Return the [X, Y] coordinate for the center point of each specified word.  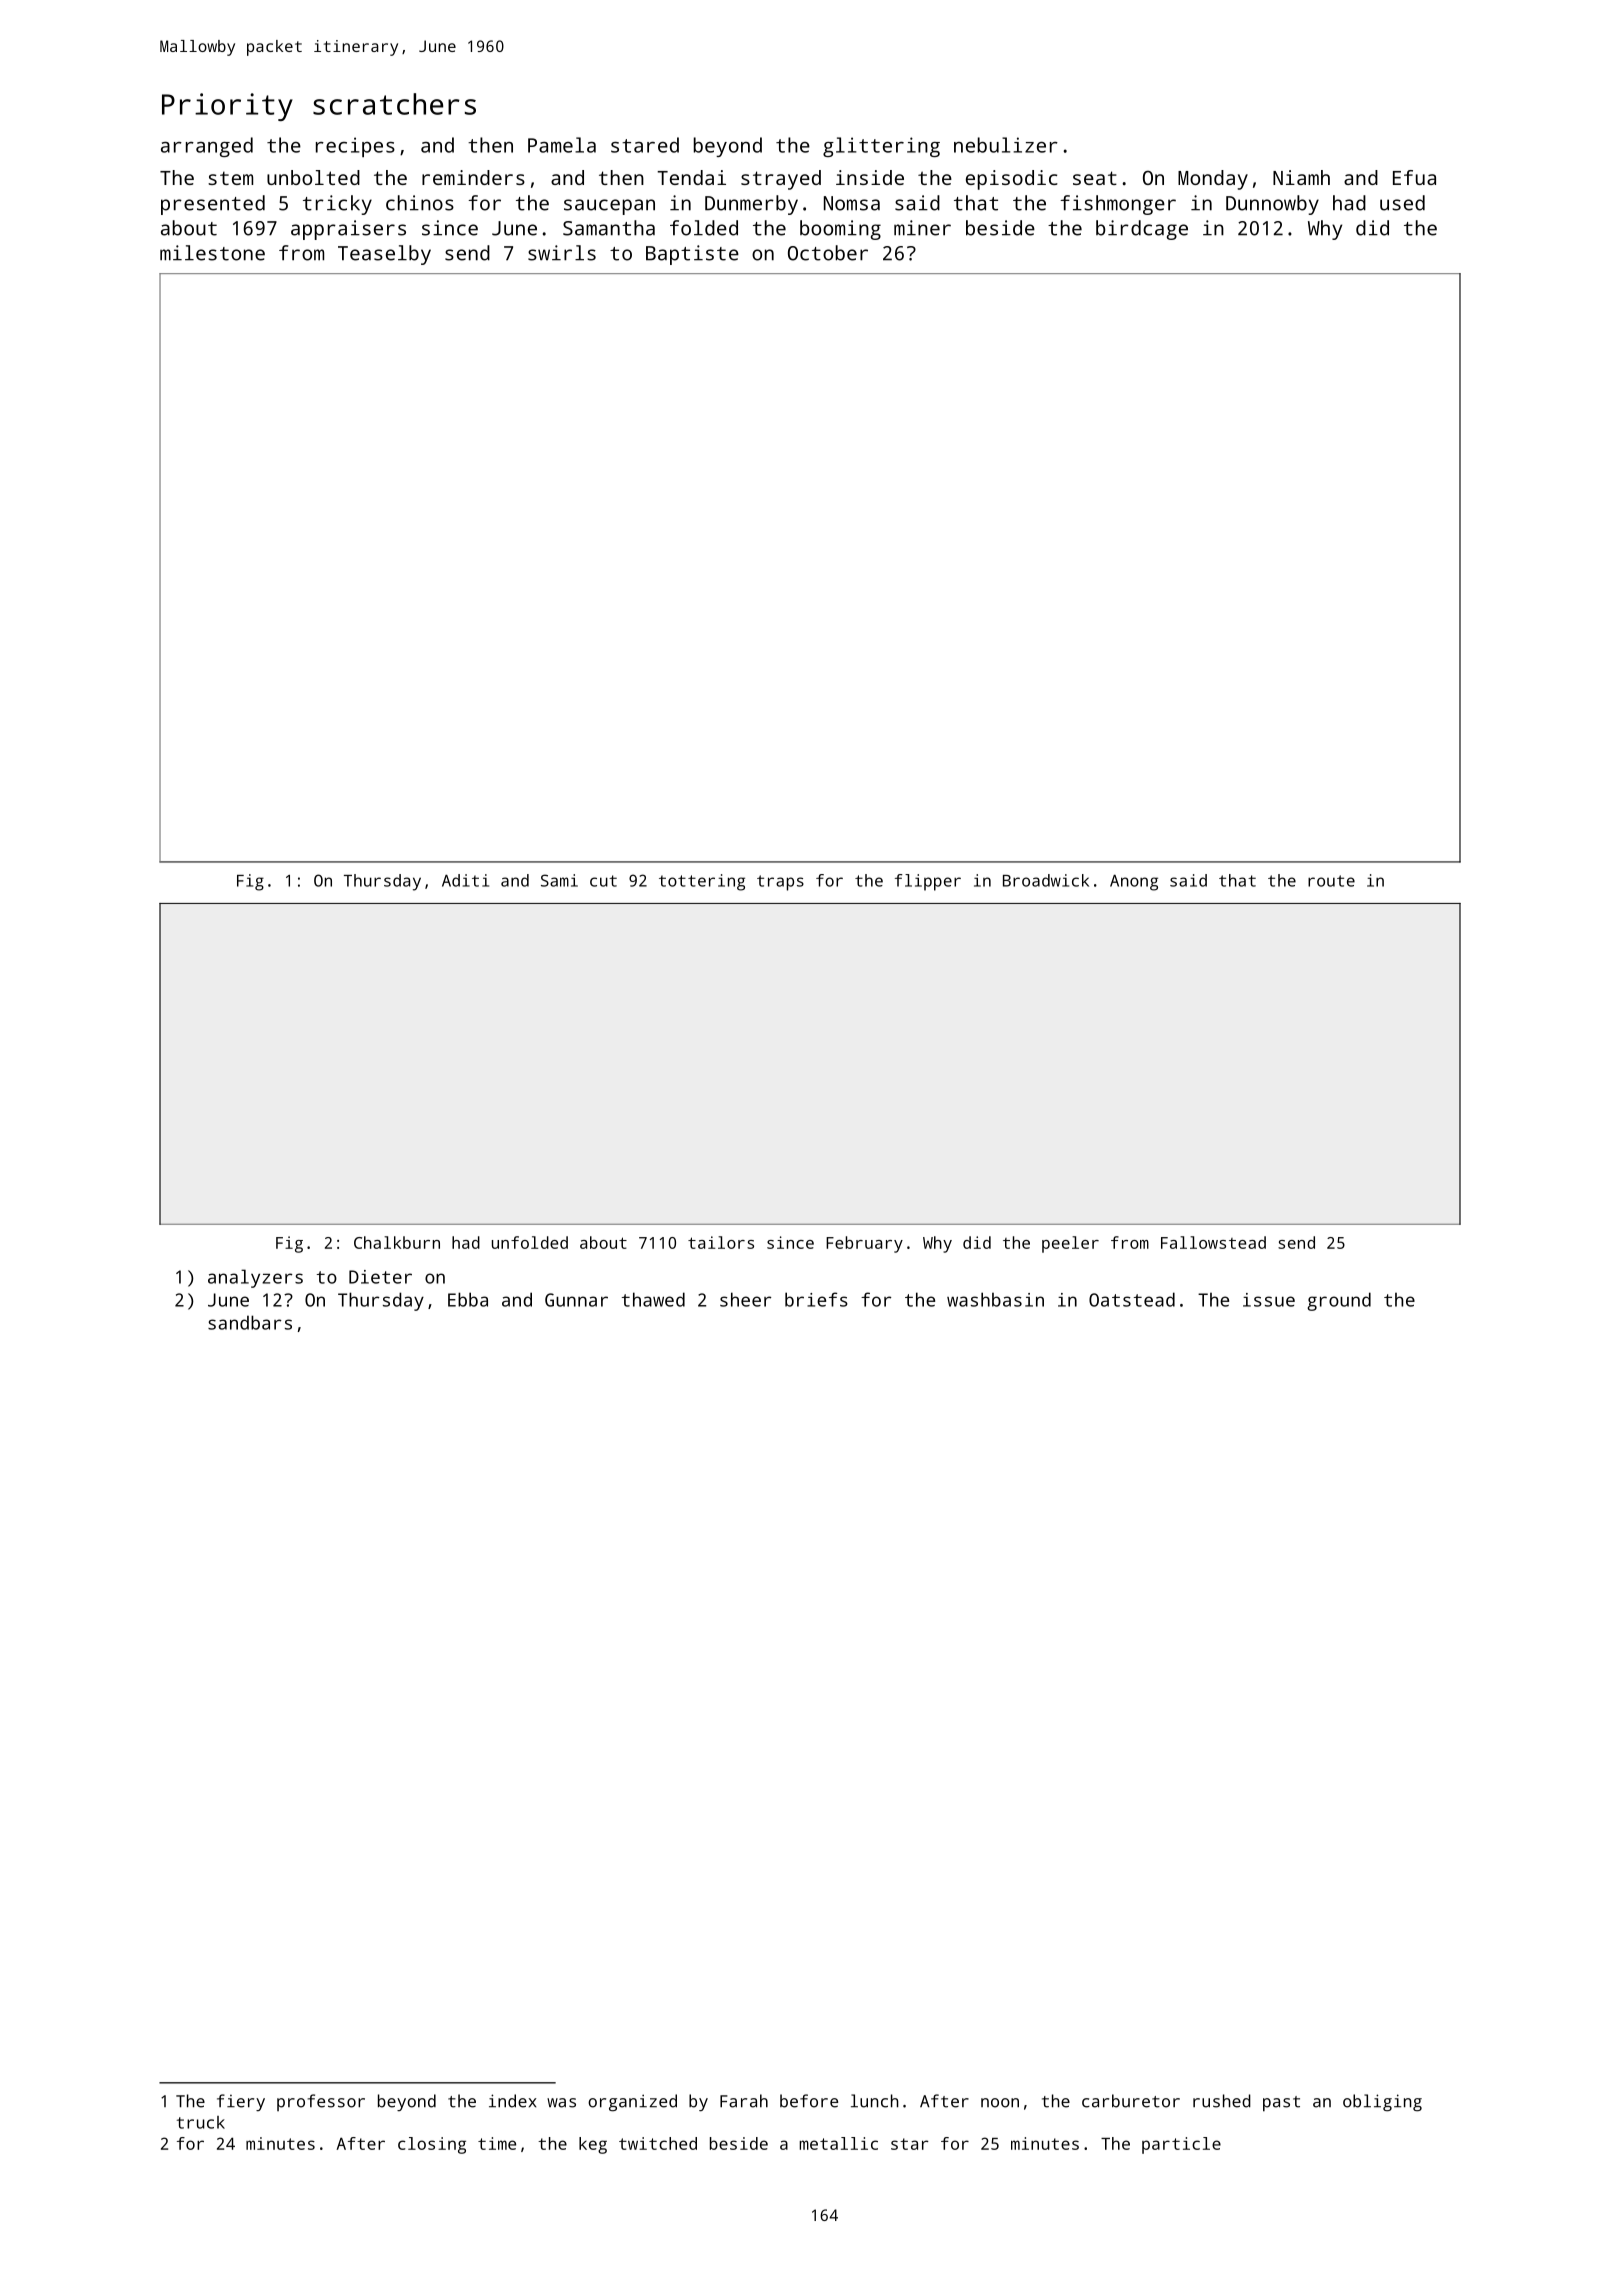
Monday [1213, 180]
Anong [1134, 882]
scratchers [394, 104]
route [1331, 881]
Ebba [468, 1299]
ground [1339, 1301]
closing [432, 2145]
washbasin [995, 1299]
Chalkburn [397, 1242]
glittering [881, 147]
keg [593, 2145]
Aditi [465, 880]
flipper [928, 882]
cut [603, 881]
